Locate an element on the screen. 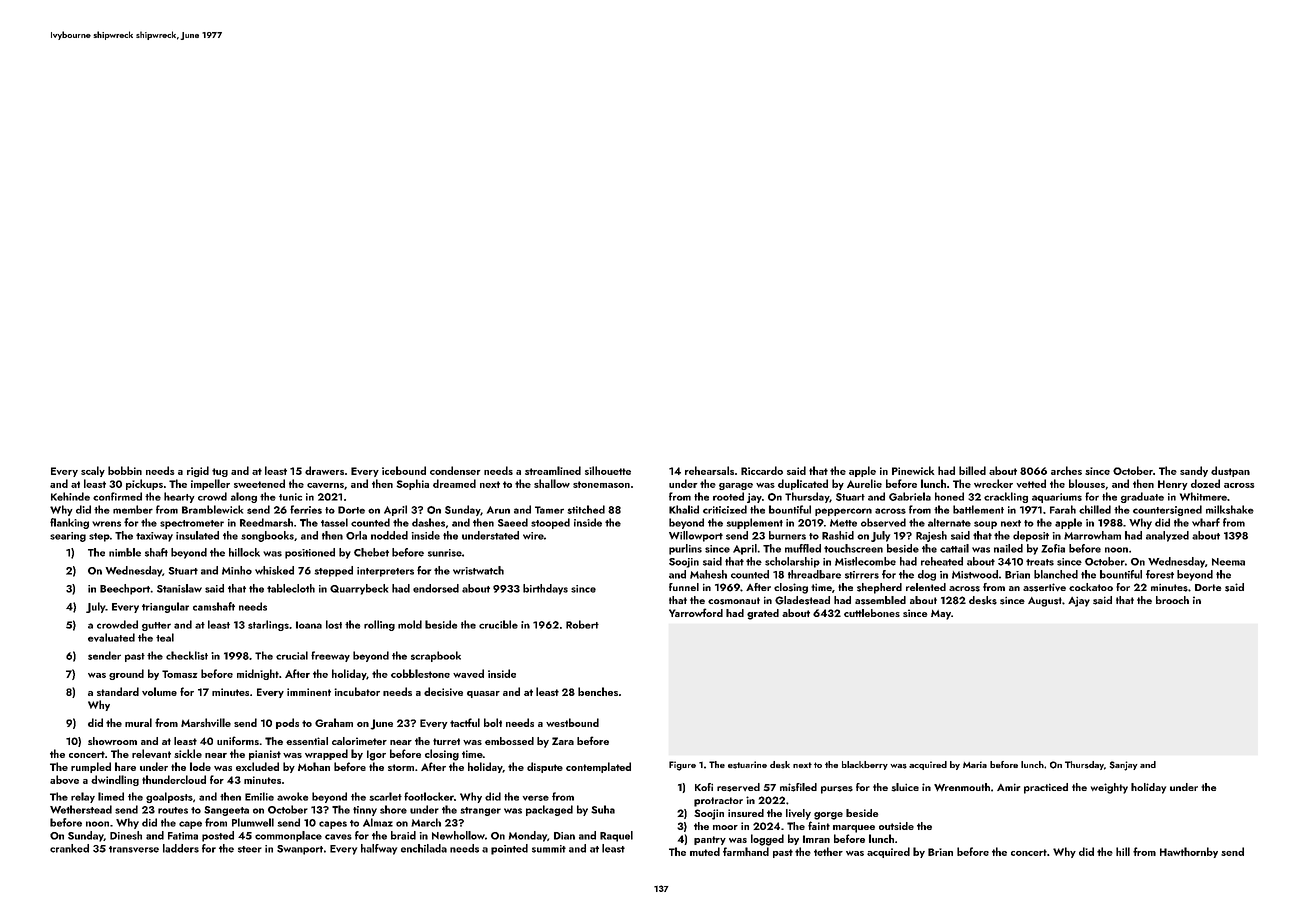 The width and height of the screenshot is (1308, 924). condenser is located at coordinates (455, 470).
